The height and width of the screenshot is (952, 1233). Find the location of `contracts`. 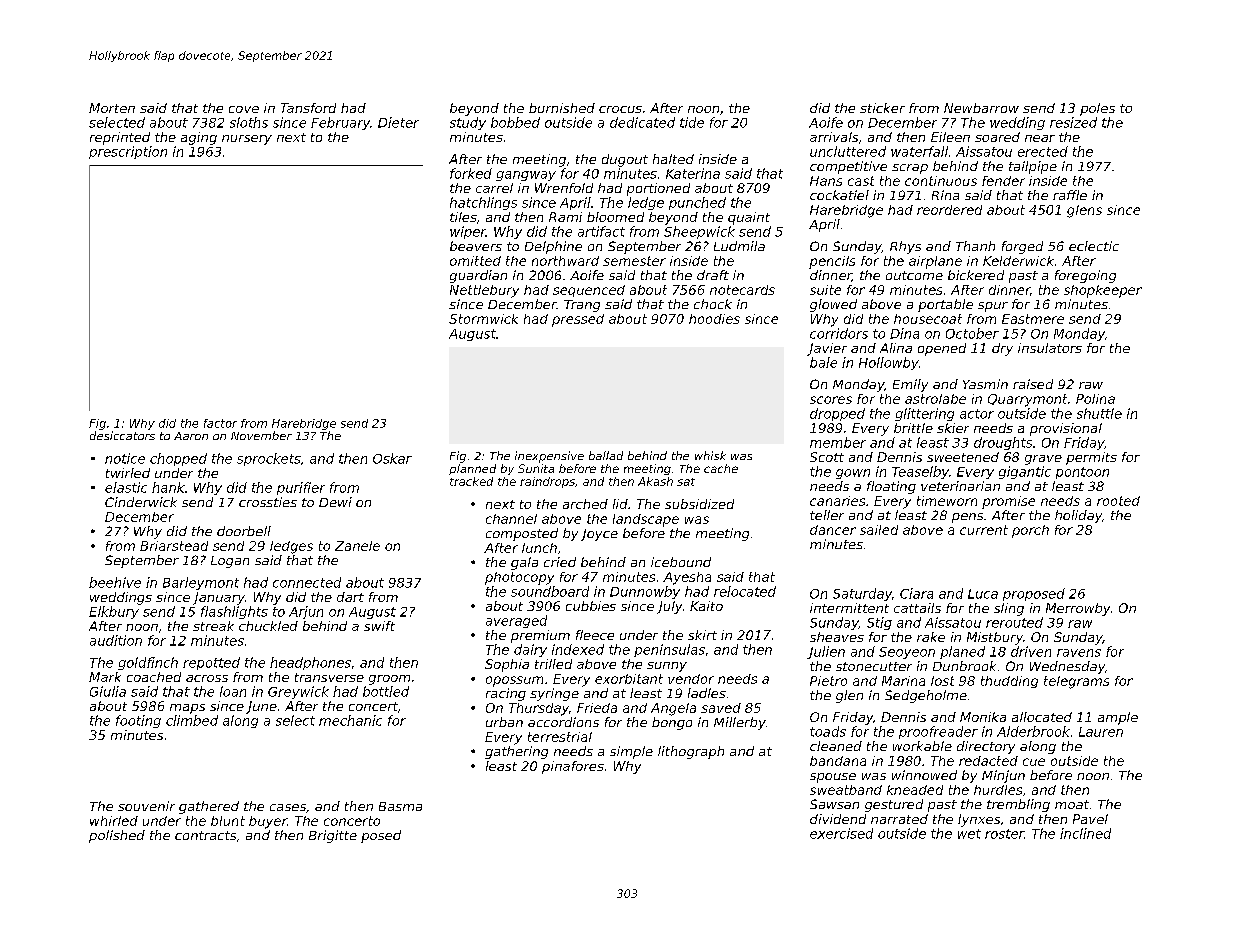

contracts is located at coordinates (205, 835).
